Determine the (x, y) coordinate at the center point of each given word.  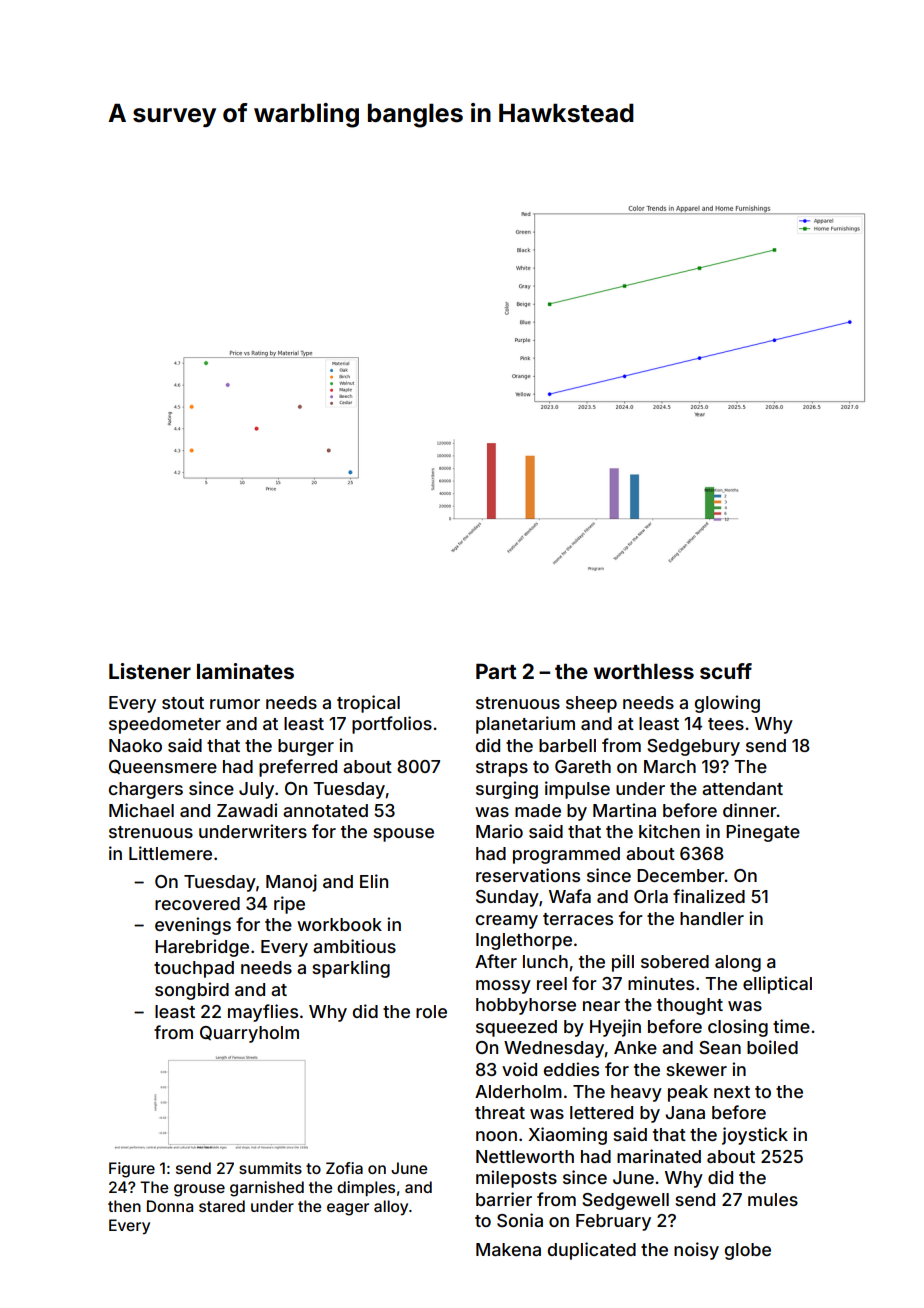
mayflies (263, 1013)
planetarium (525, 725)
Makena (508, 1249)
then (124, 1206)
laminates (245, 671)
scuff (726, 671)
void (519, 1069)
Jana (685, 1112)
